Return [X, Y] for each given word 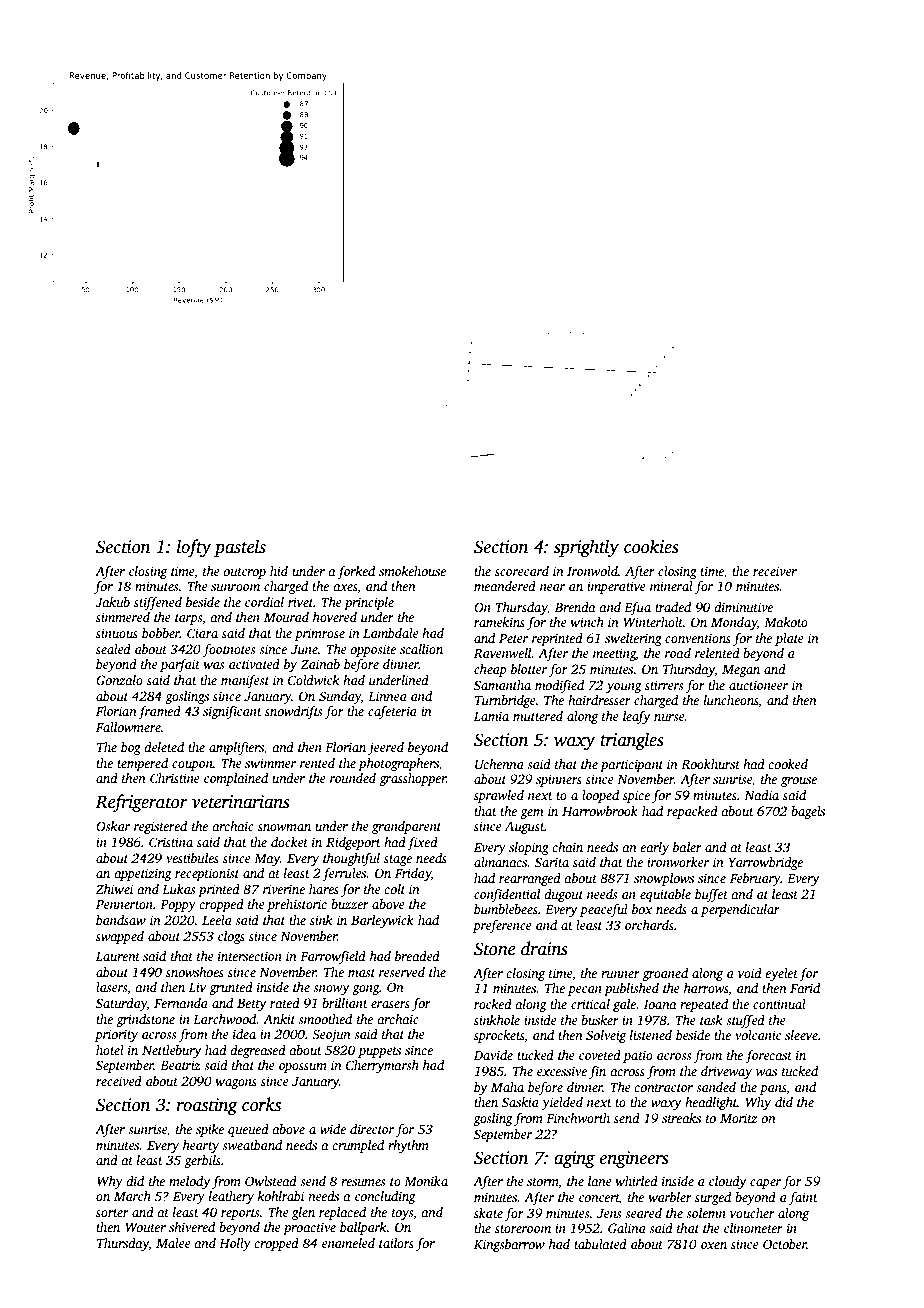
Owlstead [271, 1181]
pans [773, 1090]
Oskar [113, 826]
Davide [493, 1055]
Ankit [279, 1019]
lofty [194, 548]
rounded [353, 778]
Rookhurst [710, 764]
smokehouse [412, 571]
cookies [651, 546]
